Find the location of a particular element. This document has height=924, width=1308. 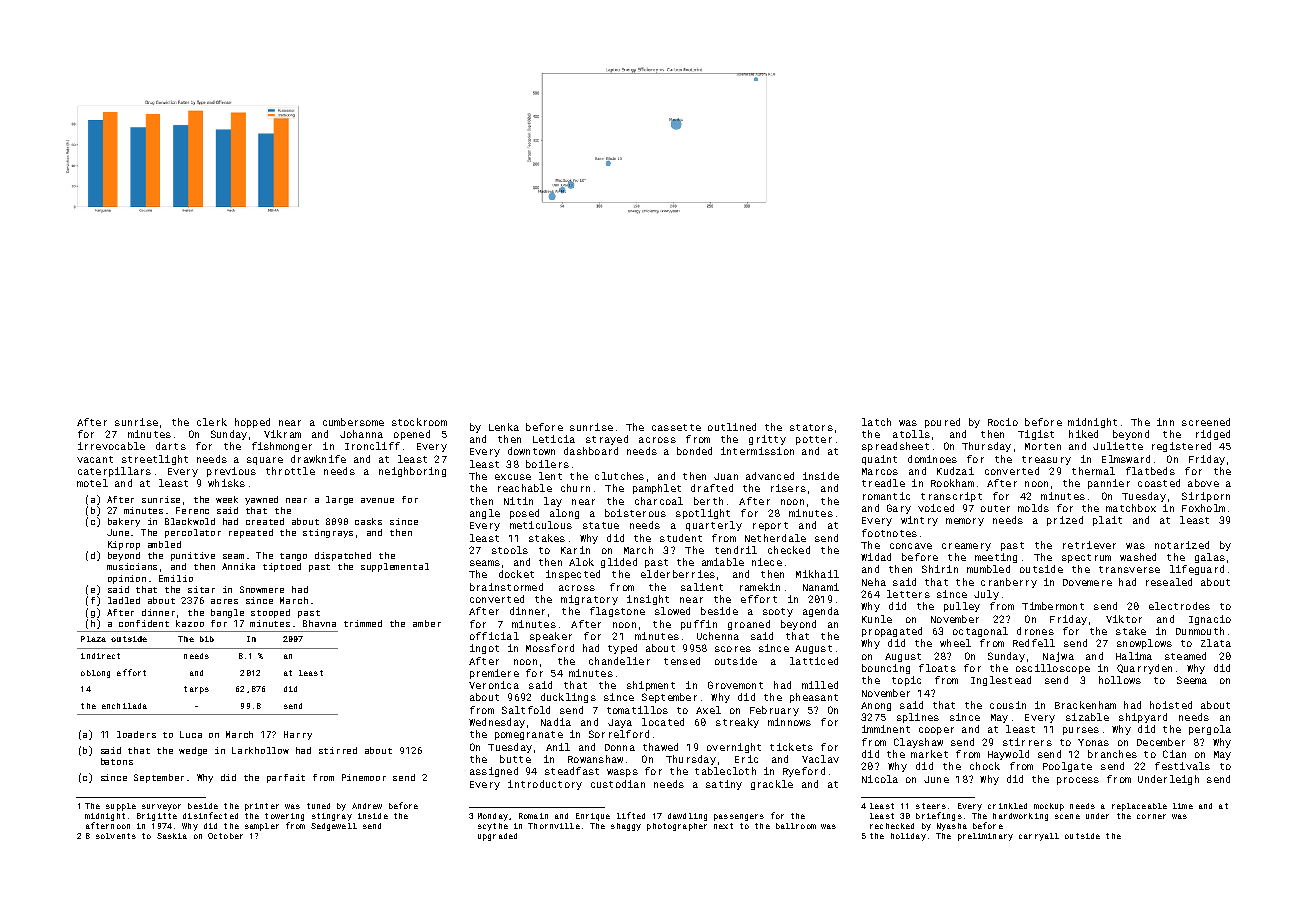

prized is located at coordinates (1065, 521).
